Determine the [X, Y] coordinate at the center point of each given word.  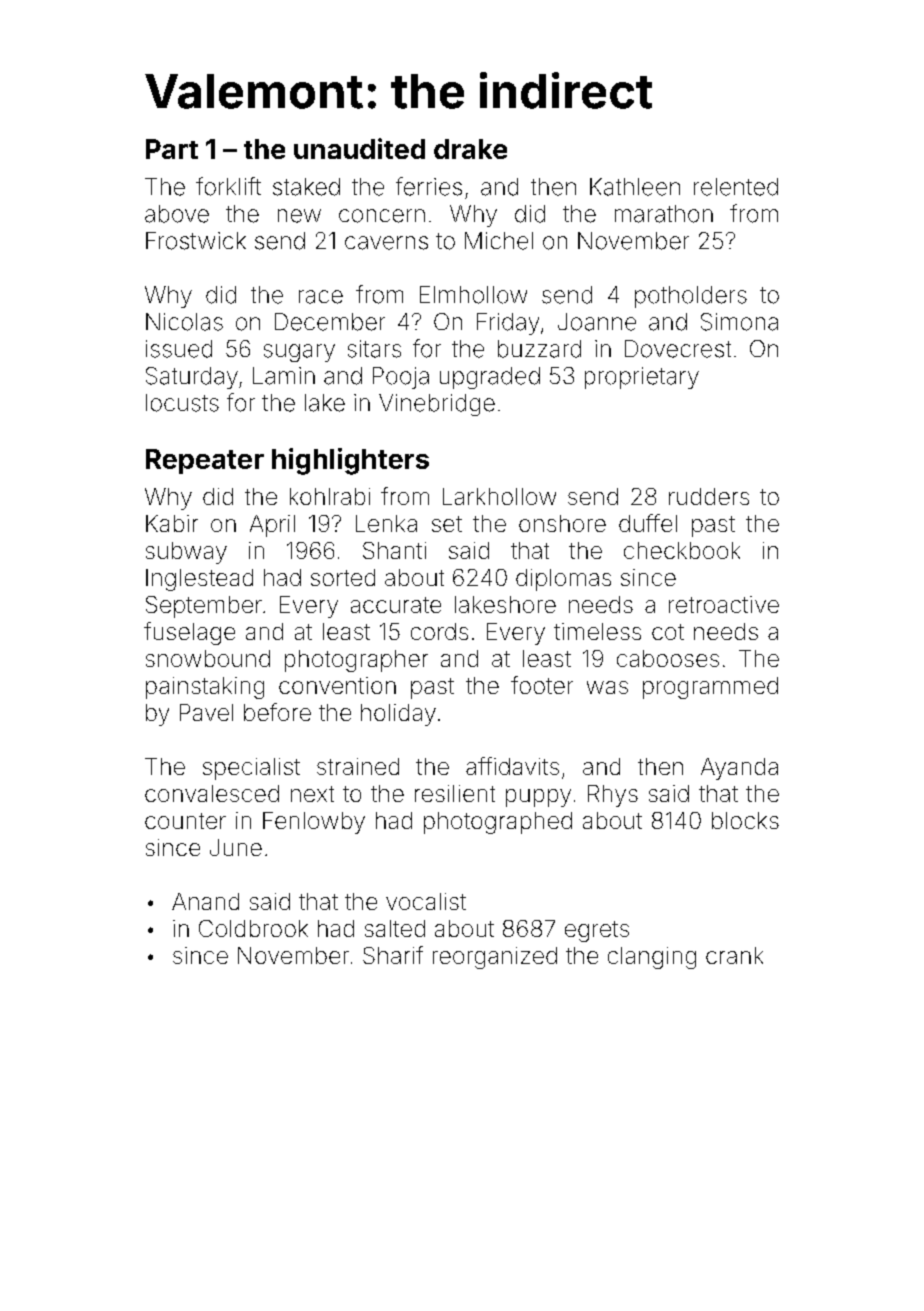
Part [172, 149]
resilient [455, 793]
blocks [745, 820]
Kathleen [635, 187]
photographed [498, 823]
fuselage [189, 633]
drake [470, 149]
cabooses [668, 658]
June [236, 847]
